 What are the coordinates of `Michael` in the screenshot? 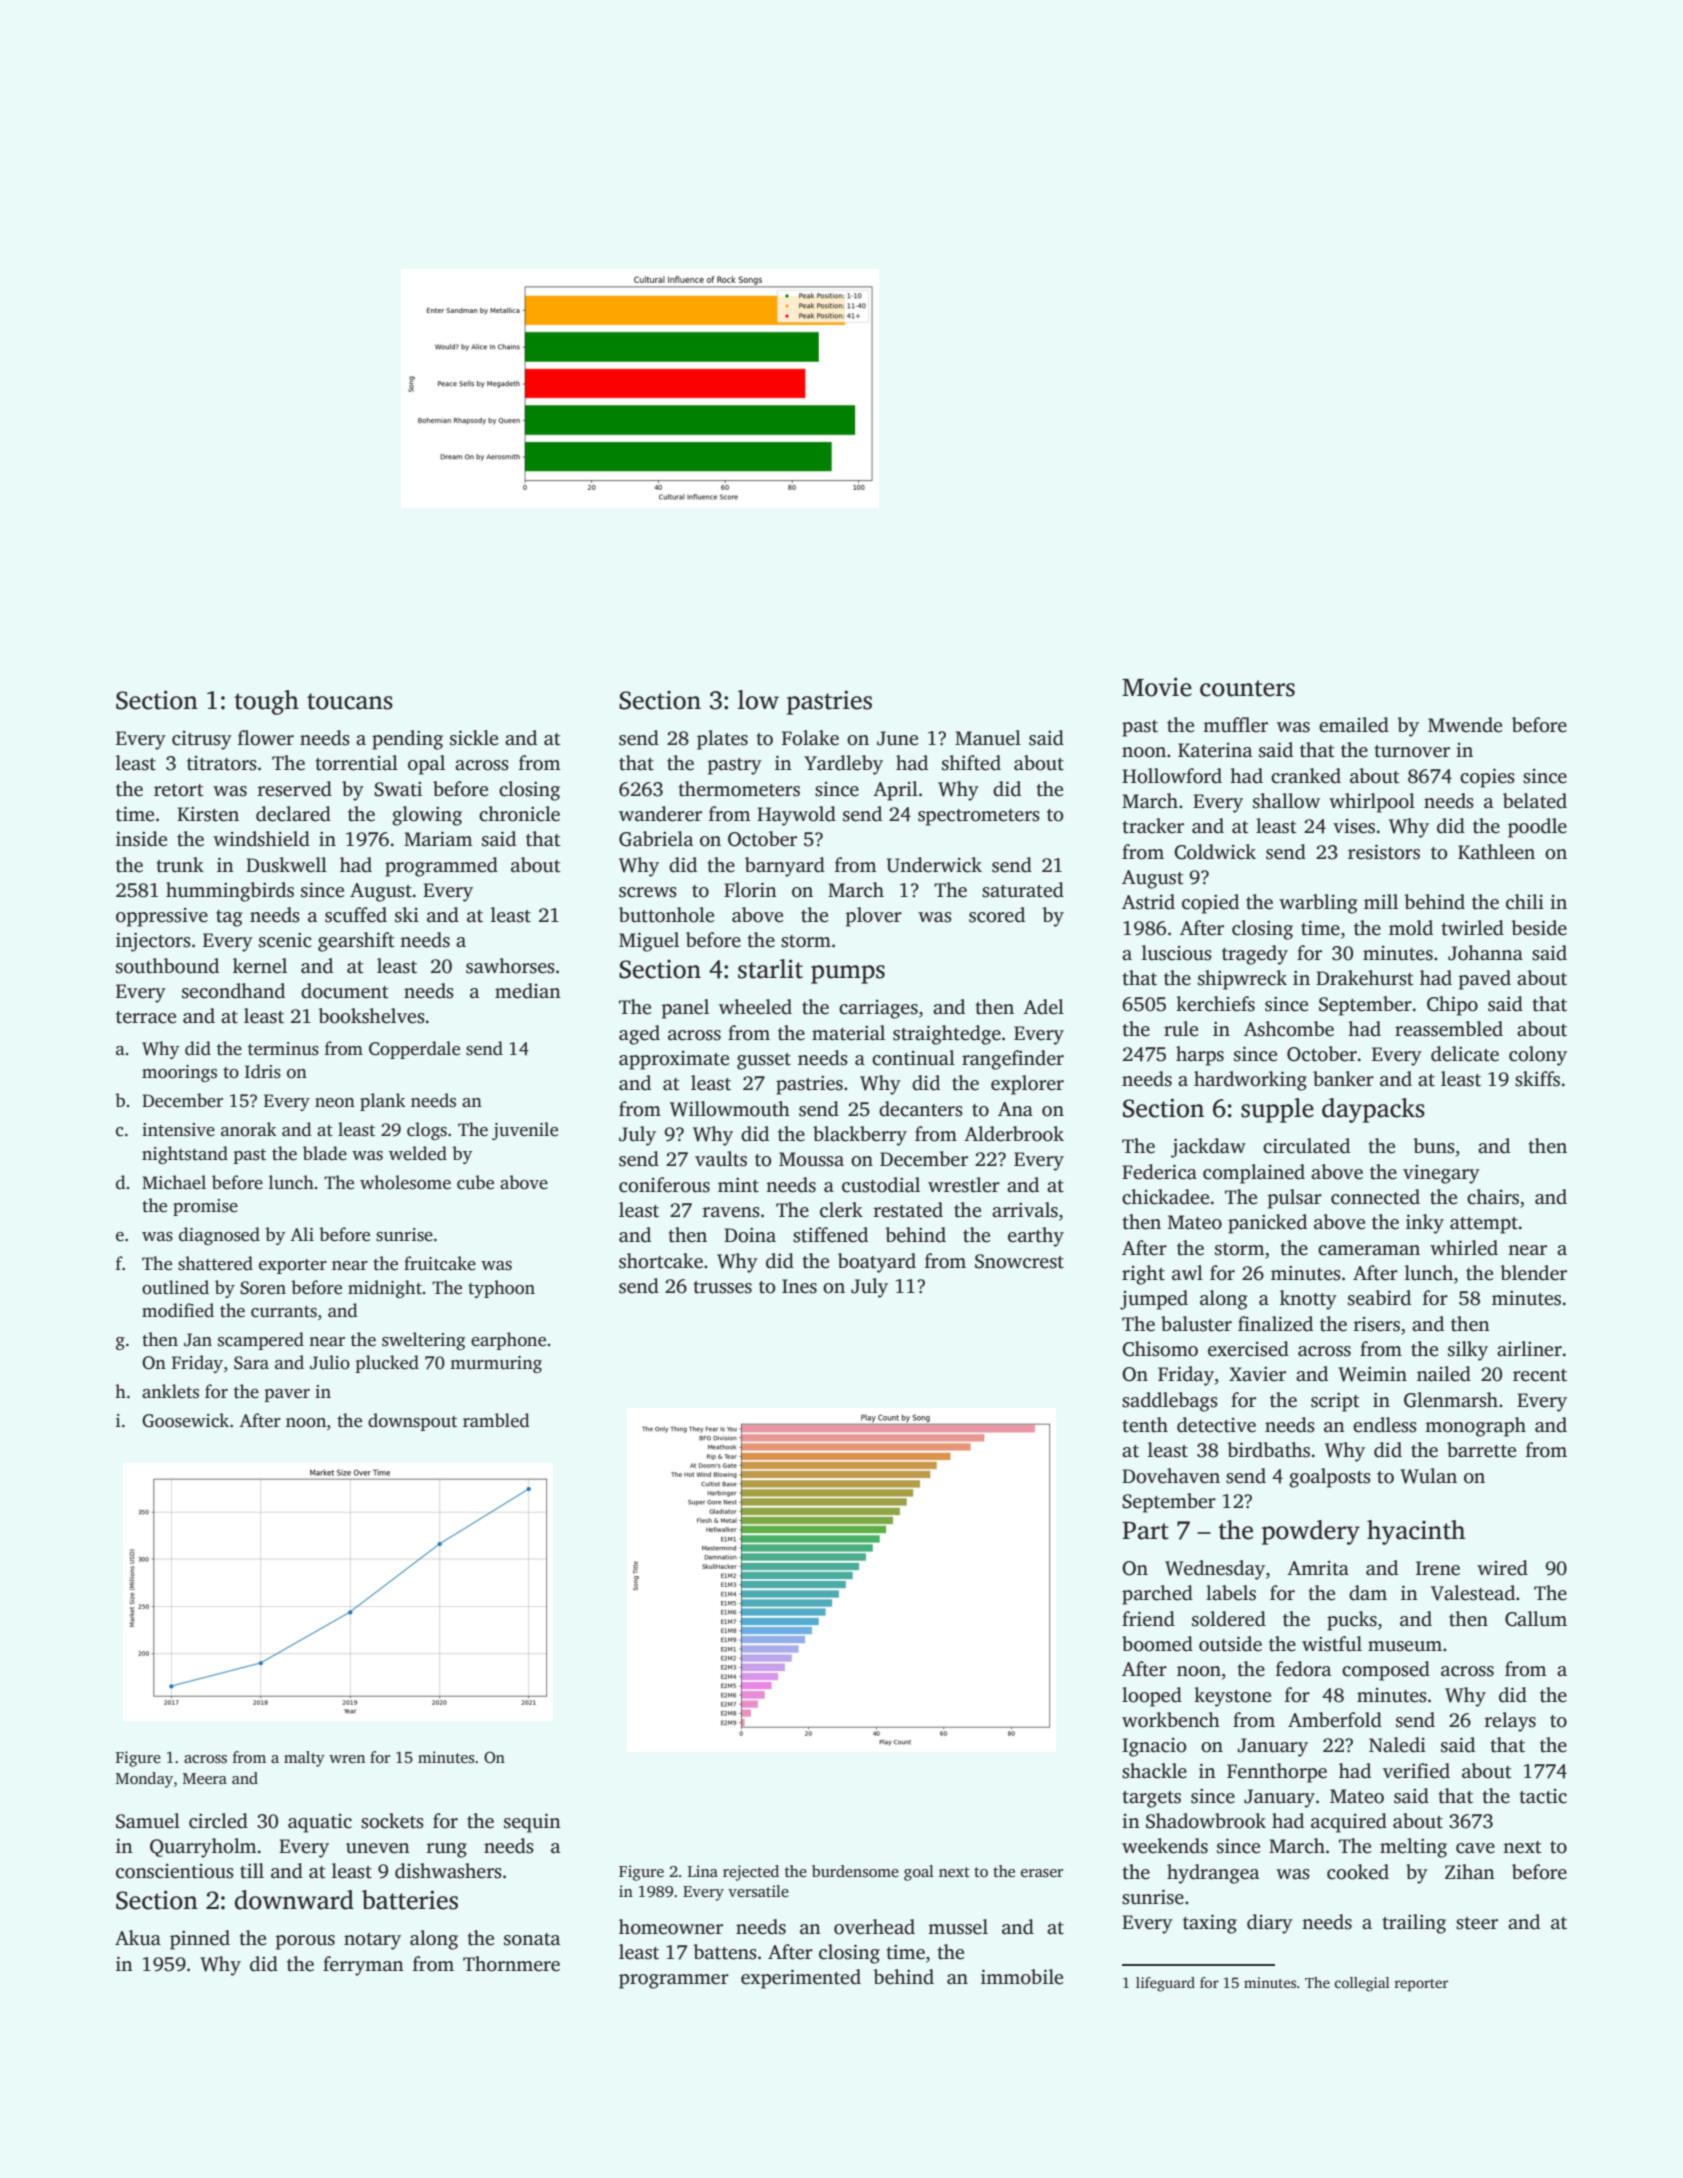 It's located at (174, 1182).
